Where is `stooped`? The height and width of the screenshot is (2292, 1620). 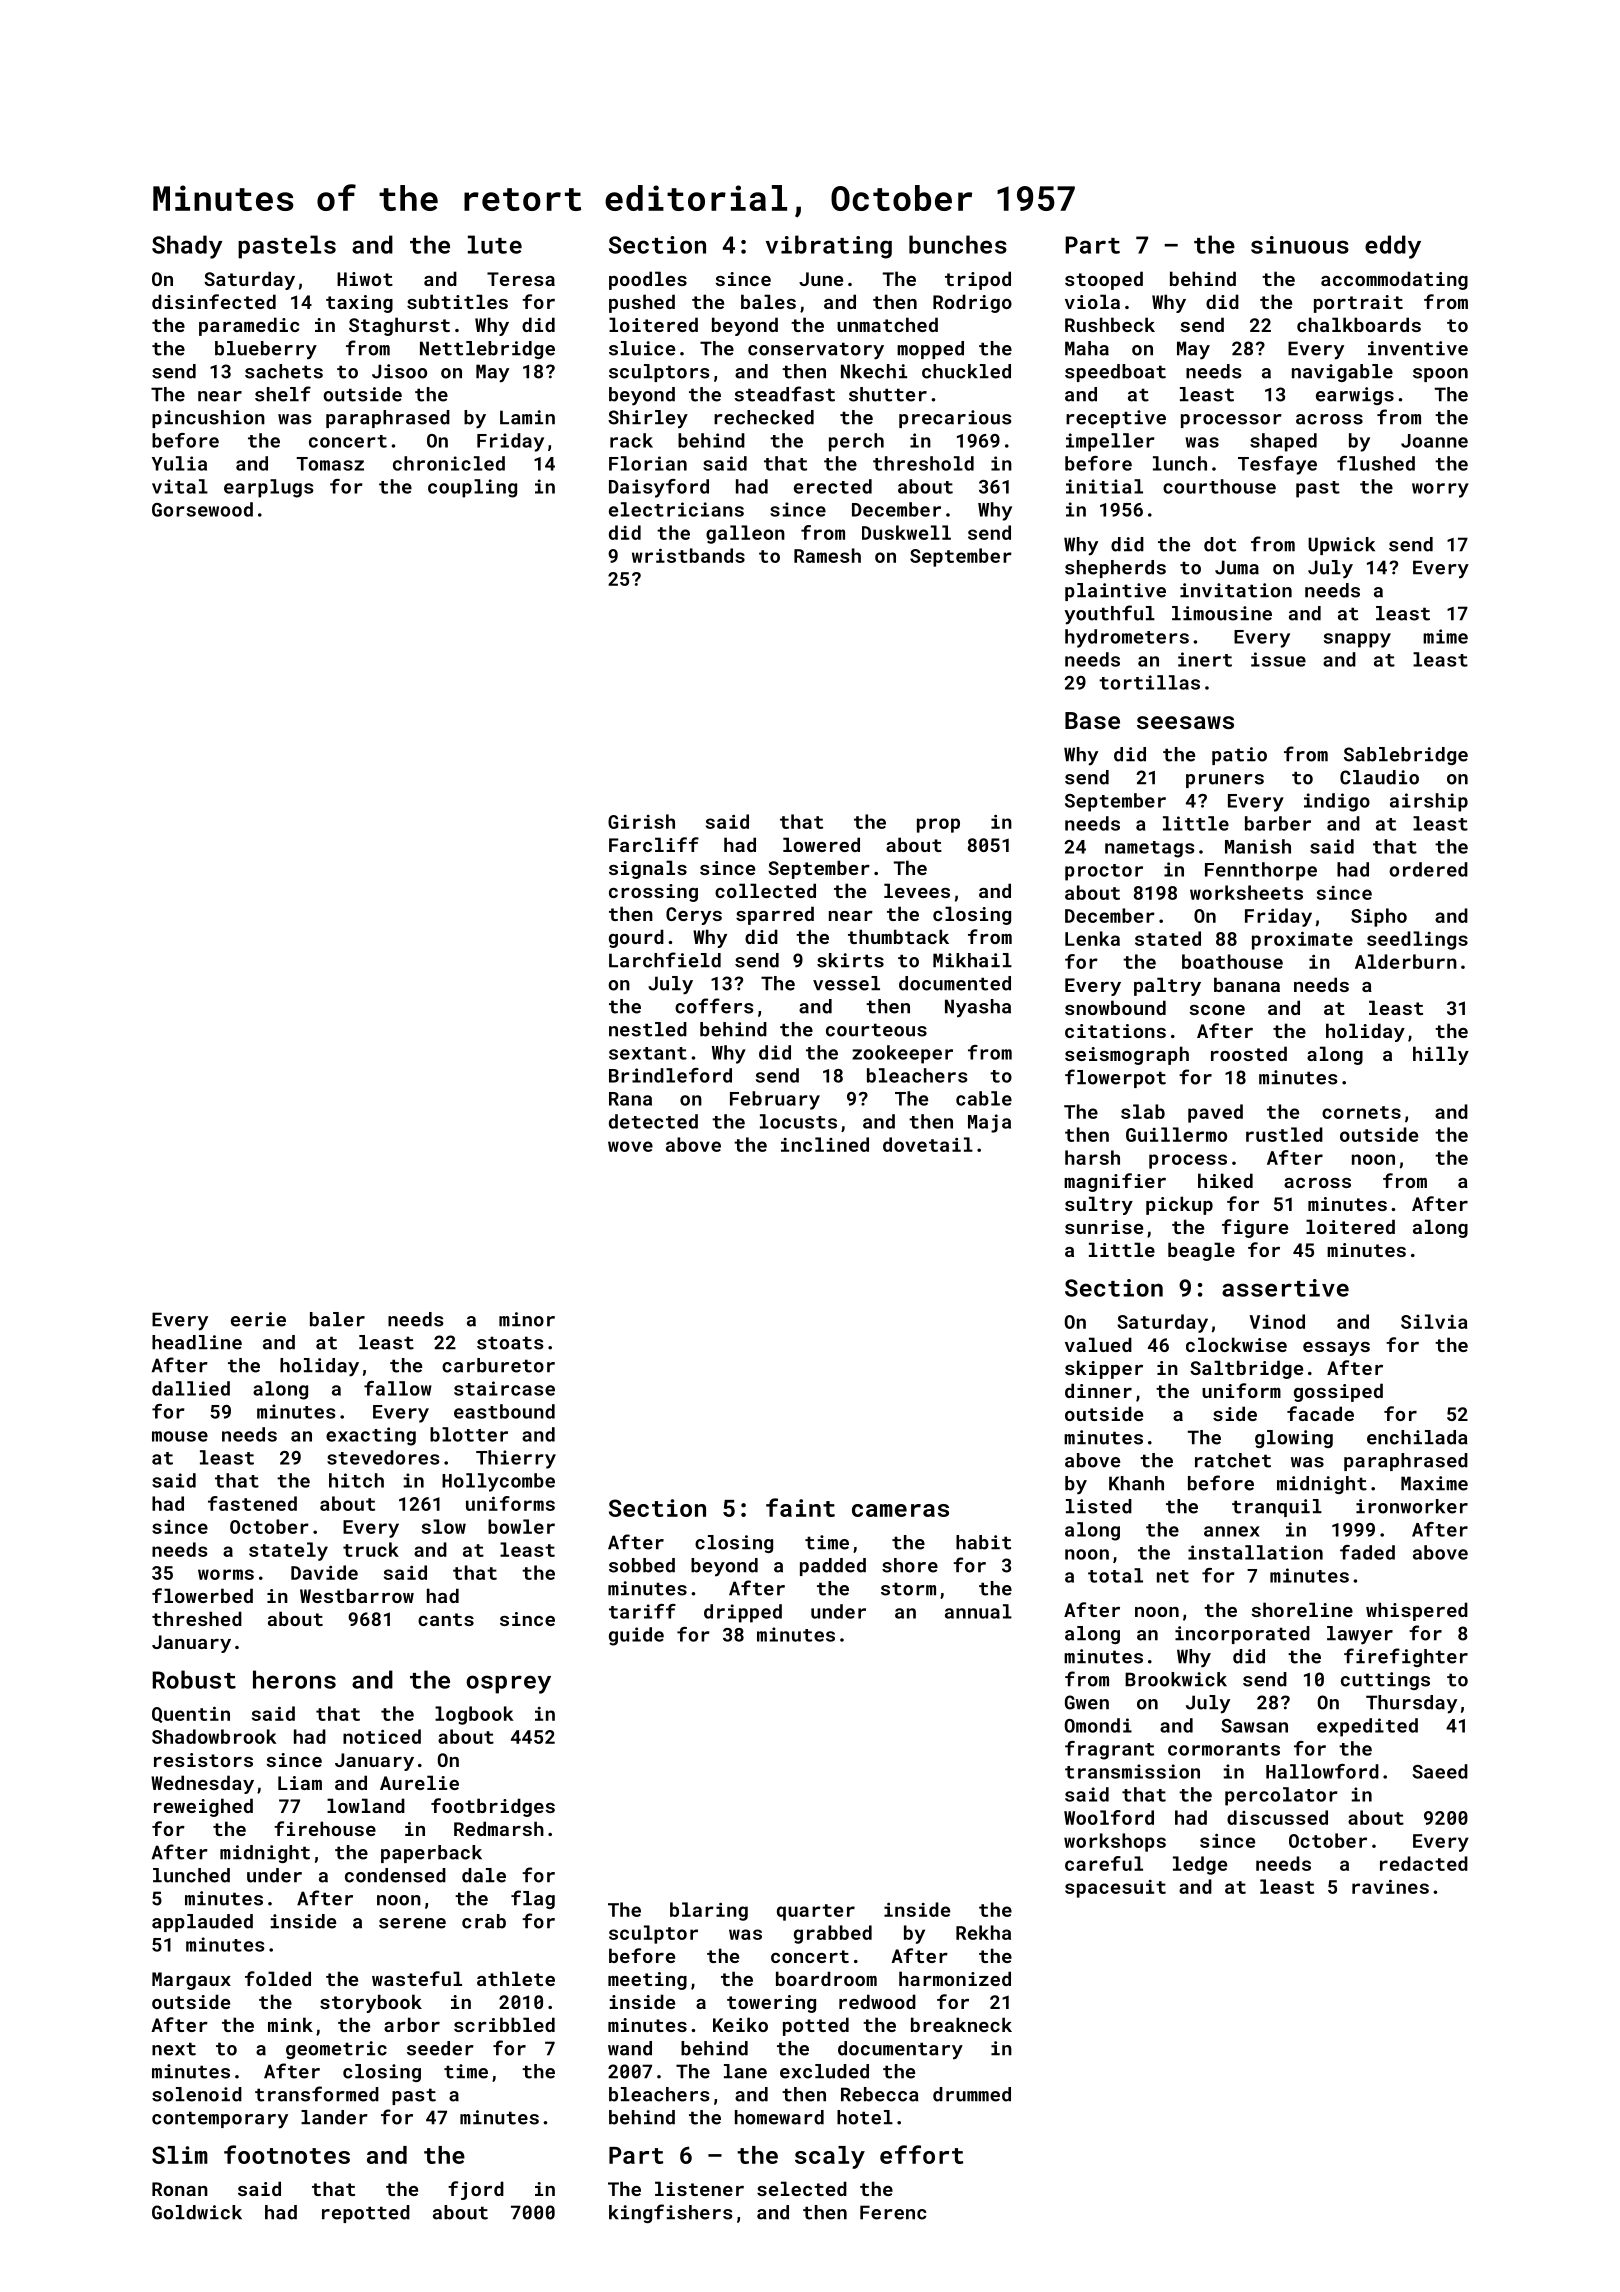 stooped is located at coordinates (1104, 280).
